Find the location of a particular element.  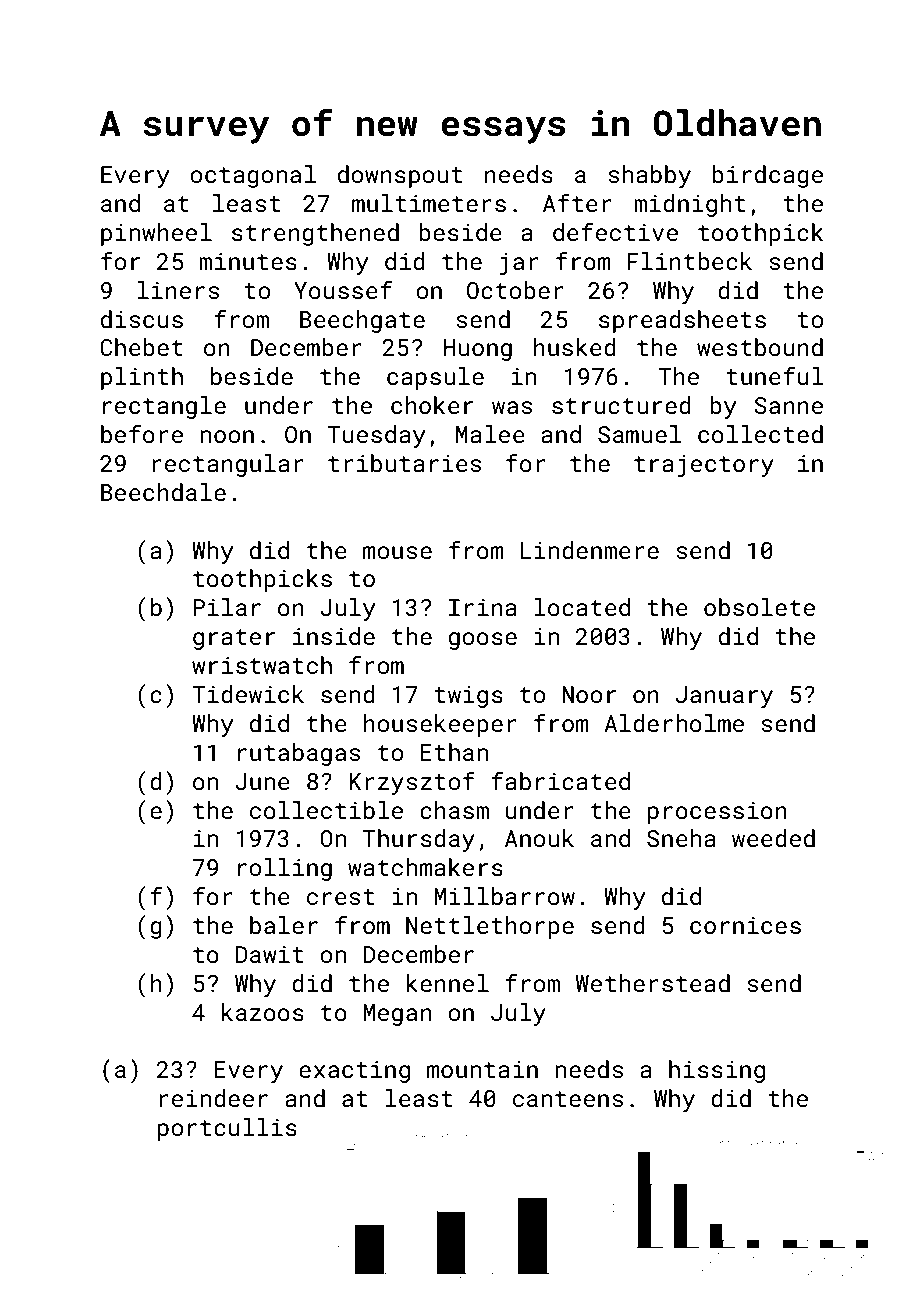

Tidewick is located at coordinates (248, 694).
